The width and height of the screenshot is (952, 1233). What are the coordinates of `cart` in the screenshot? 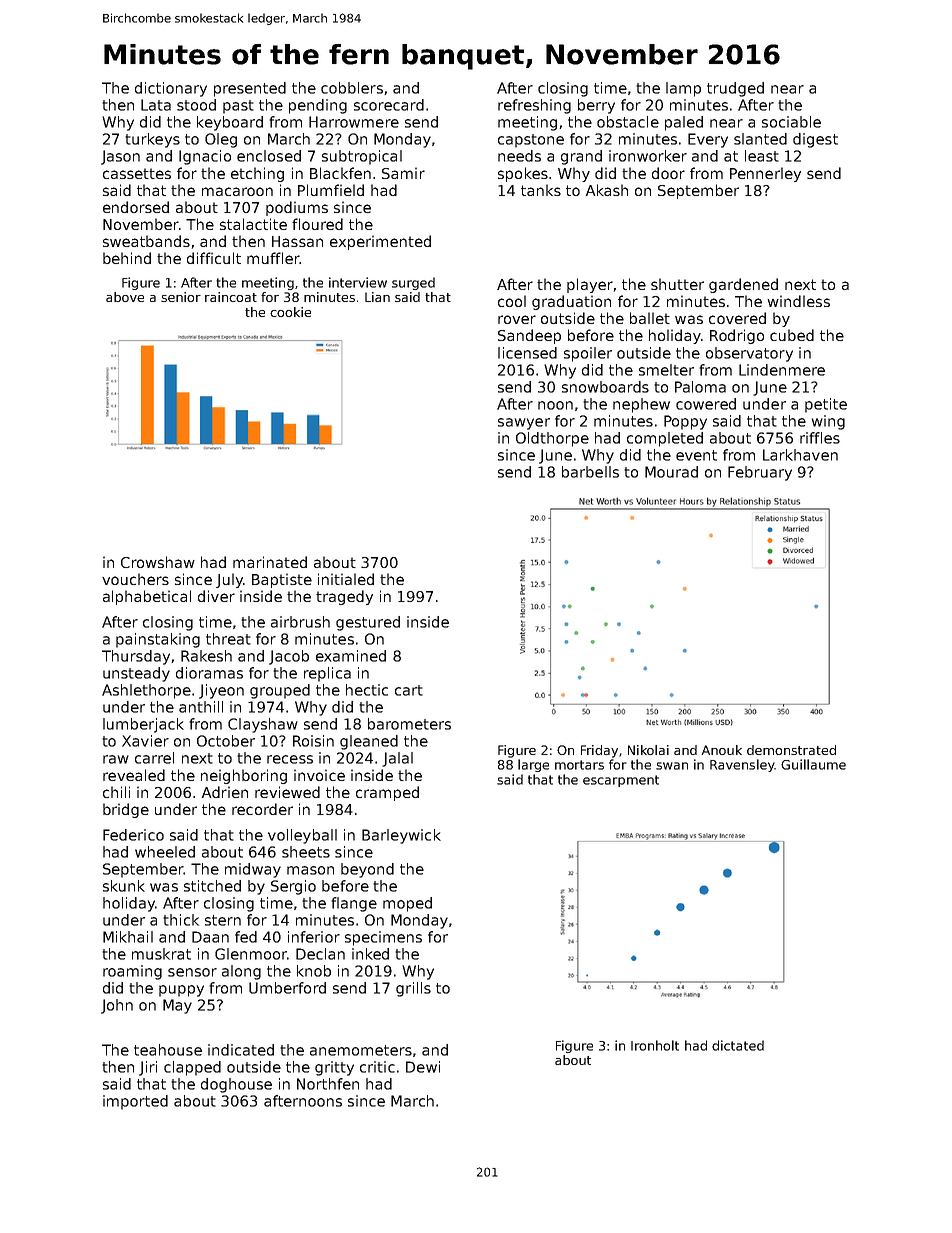 It's located at (409, 690).
